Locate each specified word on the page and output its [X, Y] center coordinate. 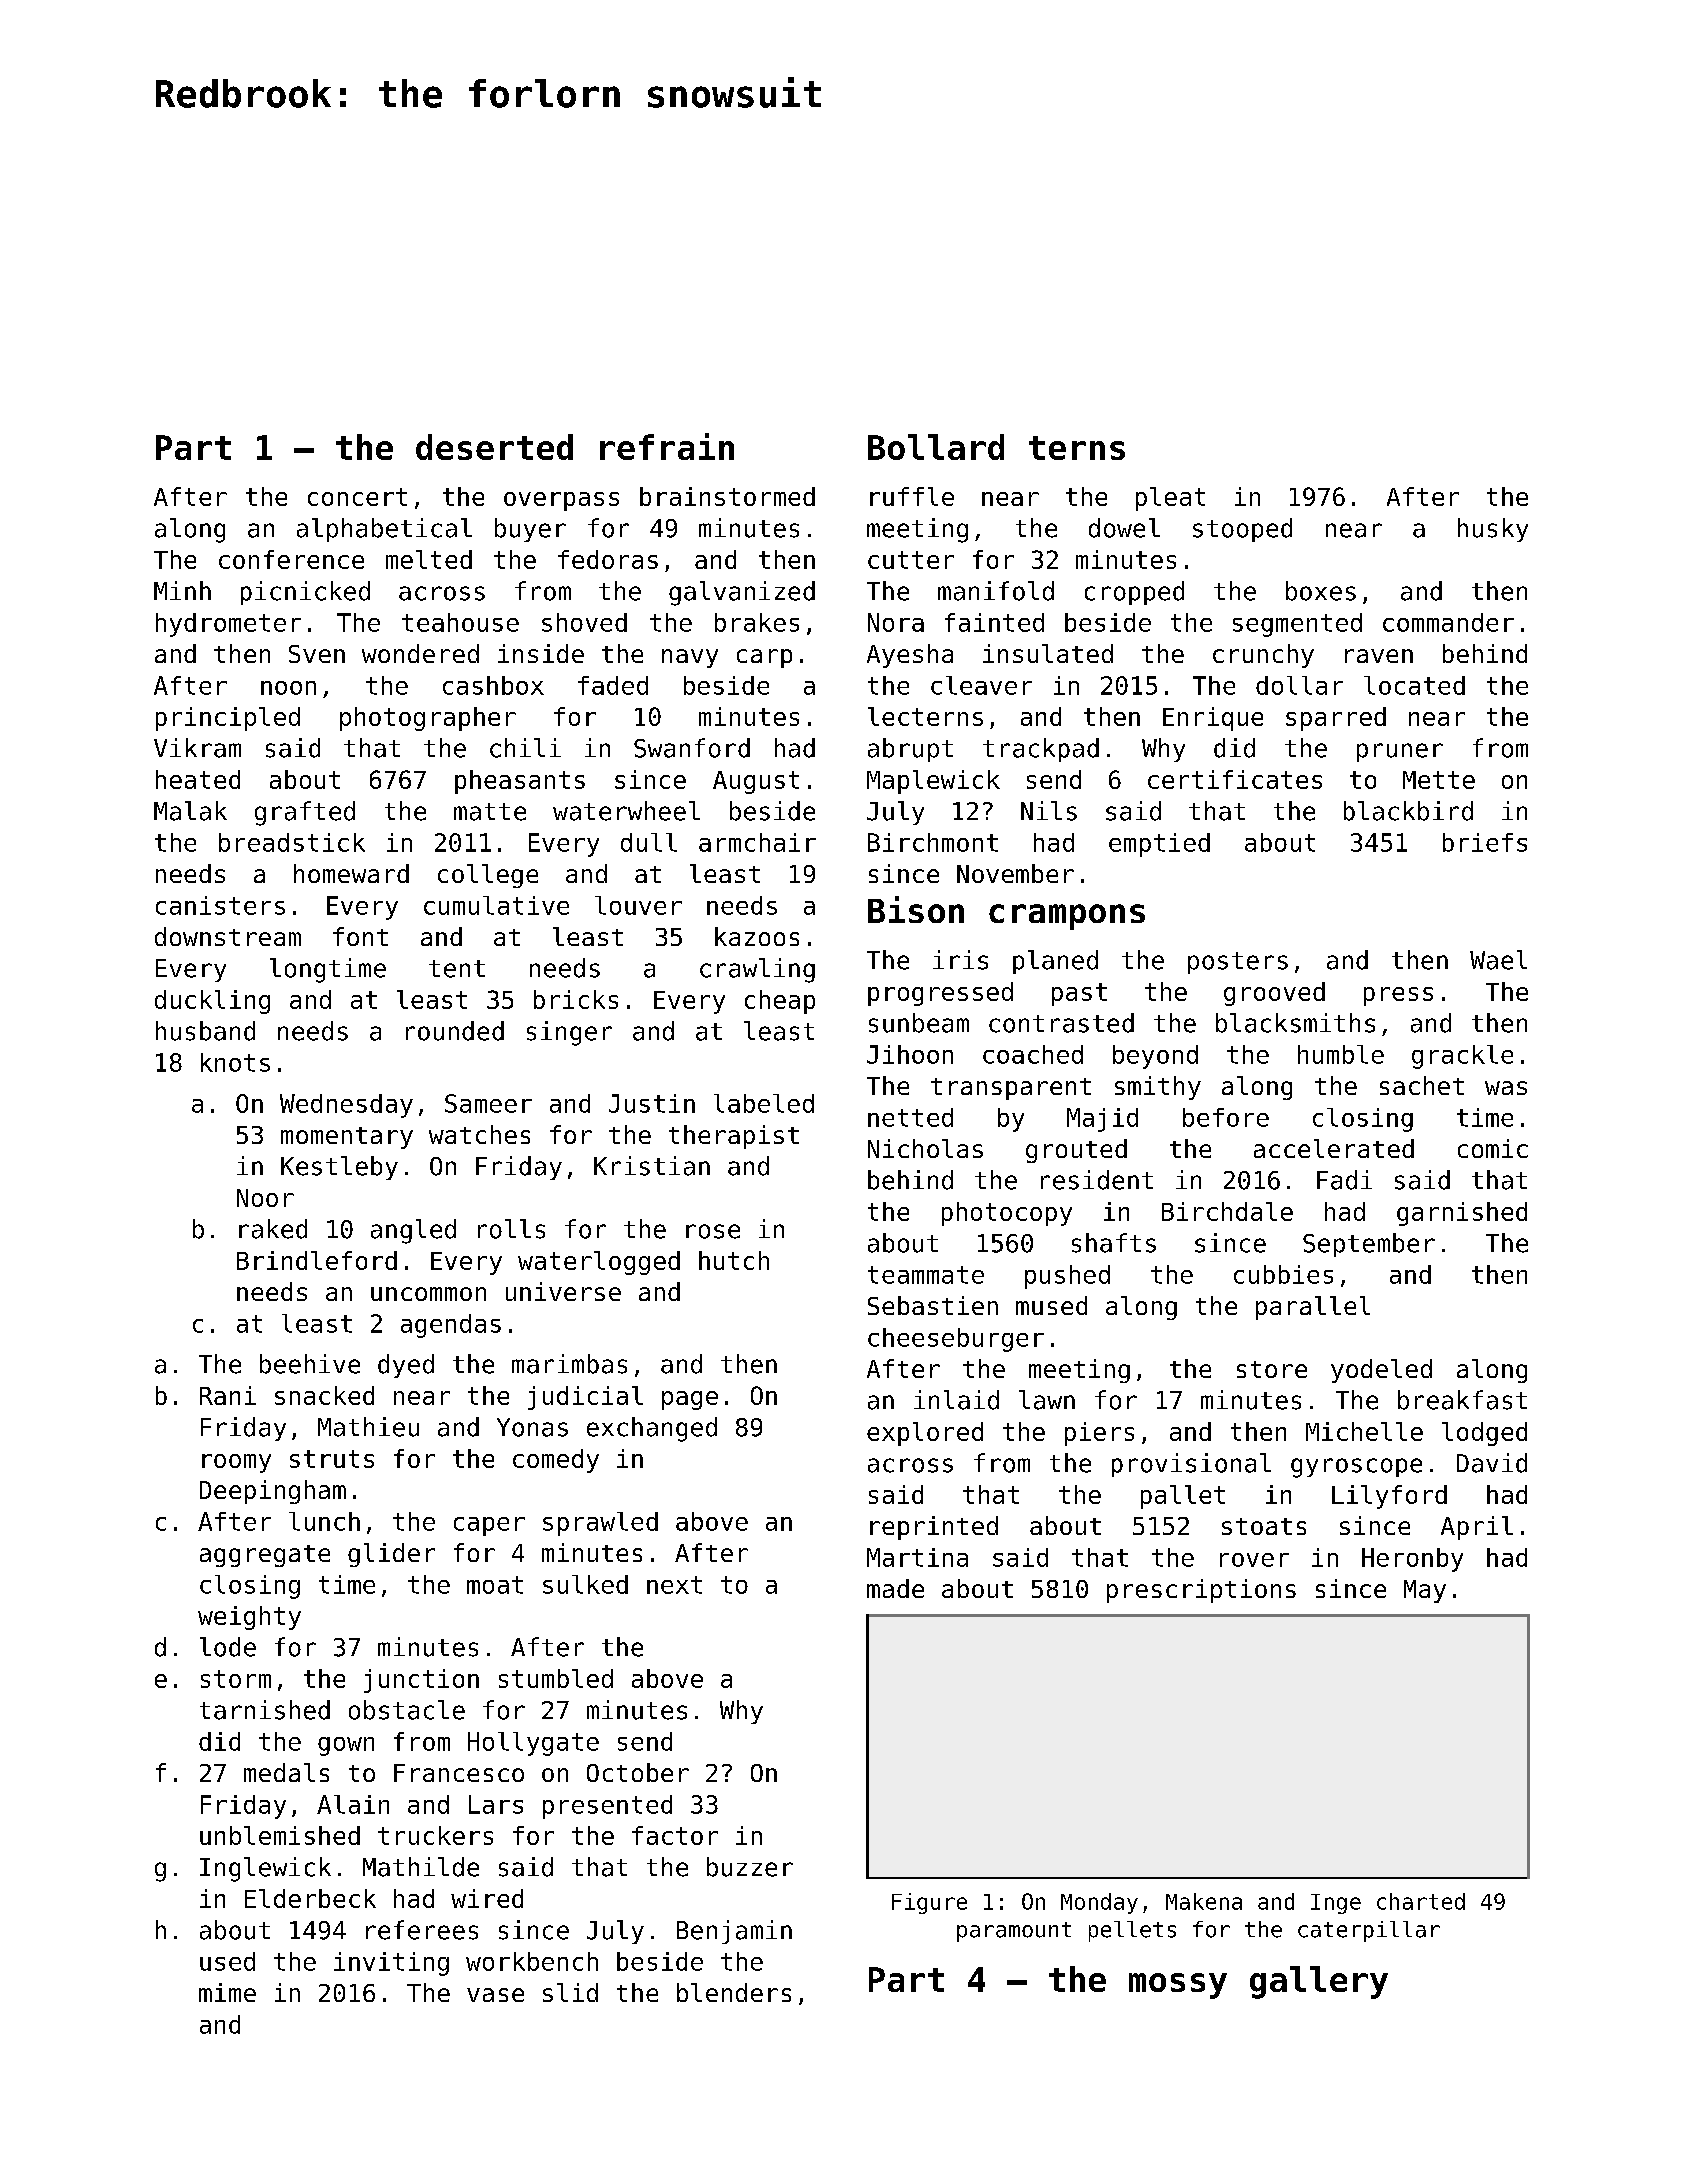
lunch [324, 1521]
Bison [916, 909]
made [895, 1588]
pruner [1400, 752]
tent [457, 969]
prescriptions [1201, 1591]
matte [490, 812]
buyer [530, 530]
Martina [917, 1557]
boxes [1321, 591]
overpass [561, 501]
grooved [1274, 994]
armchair [757, 842]
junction [421, 1681]
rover [1254, 1560]
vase [495, 1995]
